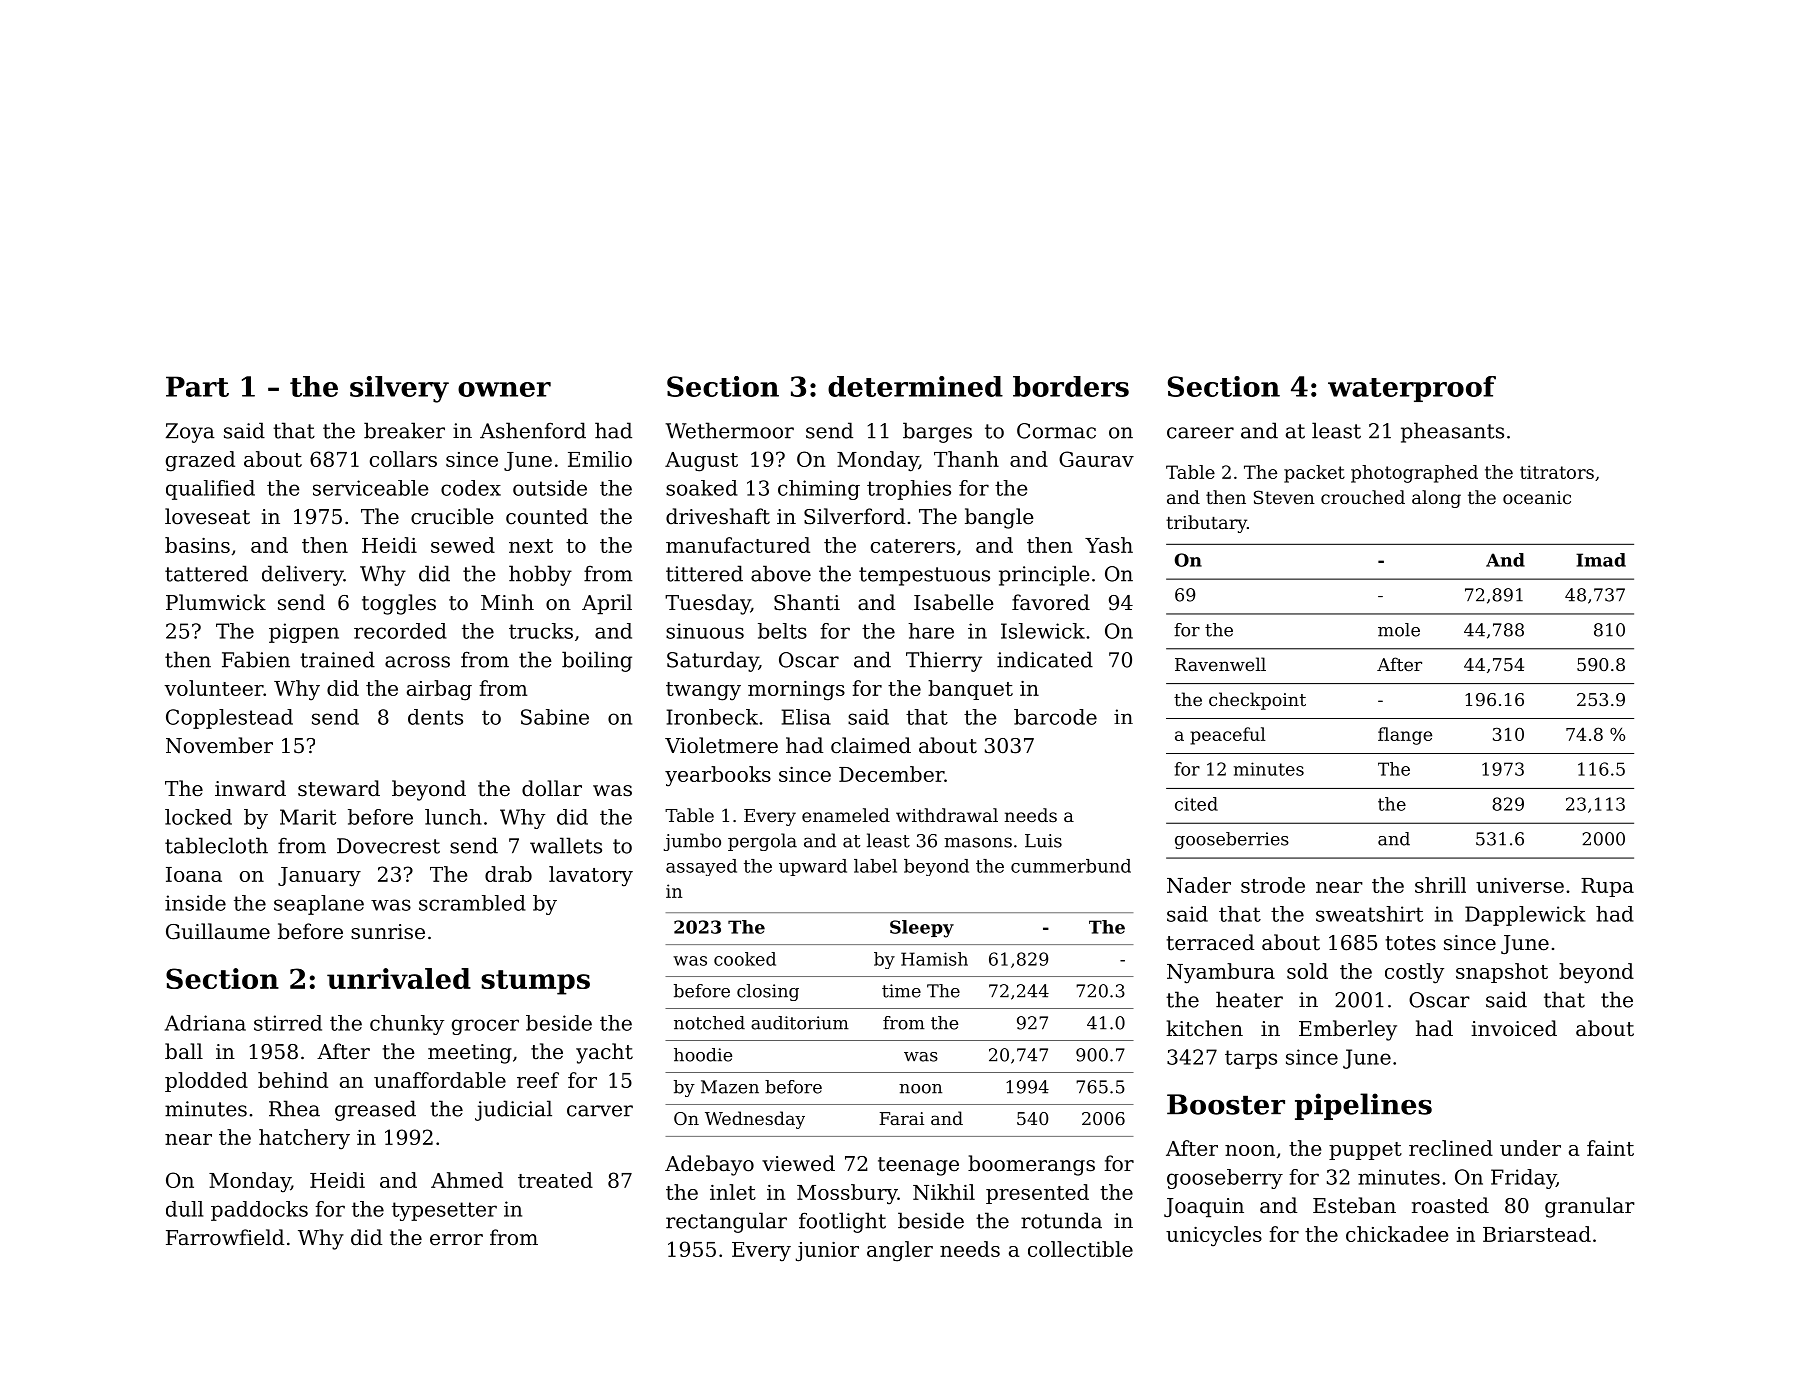 The height and width of the screenshot is (1390, 1799). I want to click on outside, so click(550, 488).
